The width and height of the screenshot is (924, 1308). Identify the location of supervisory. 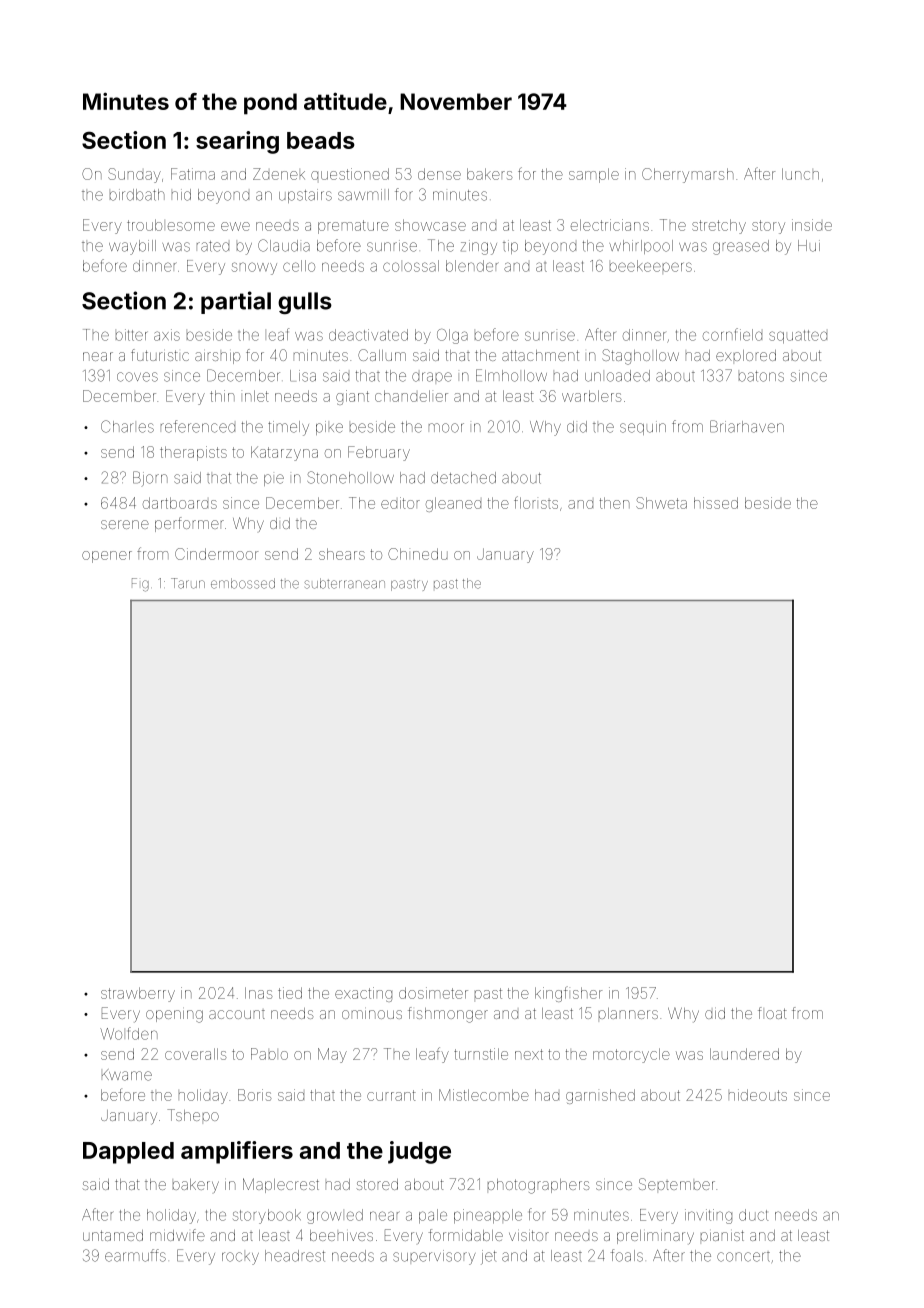
(434, 1257).
